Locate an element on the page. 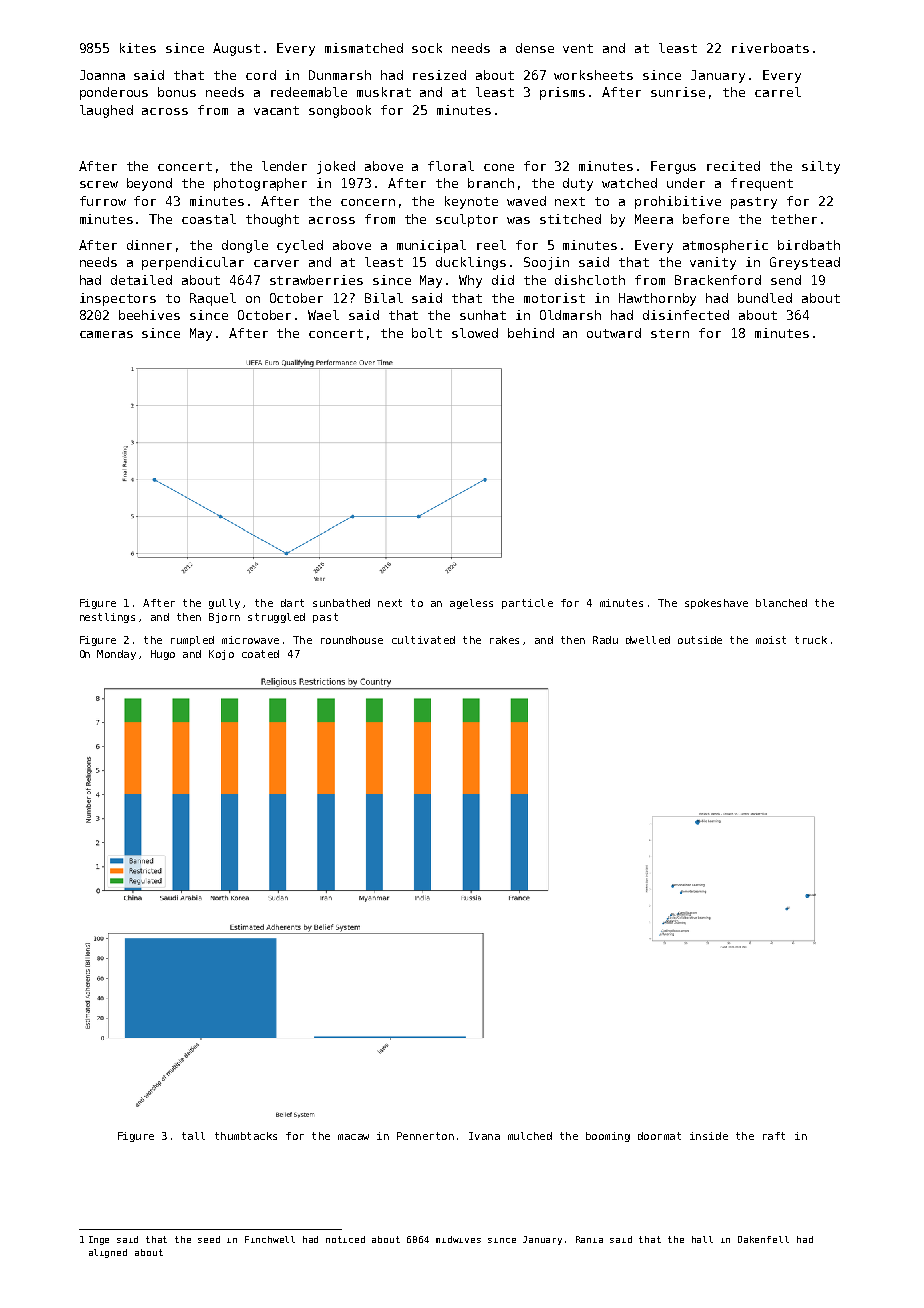 The image size is (924, 1308). kites is located at coordinates (138, 48).
